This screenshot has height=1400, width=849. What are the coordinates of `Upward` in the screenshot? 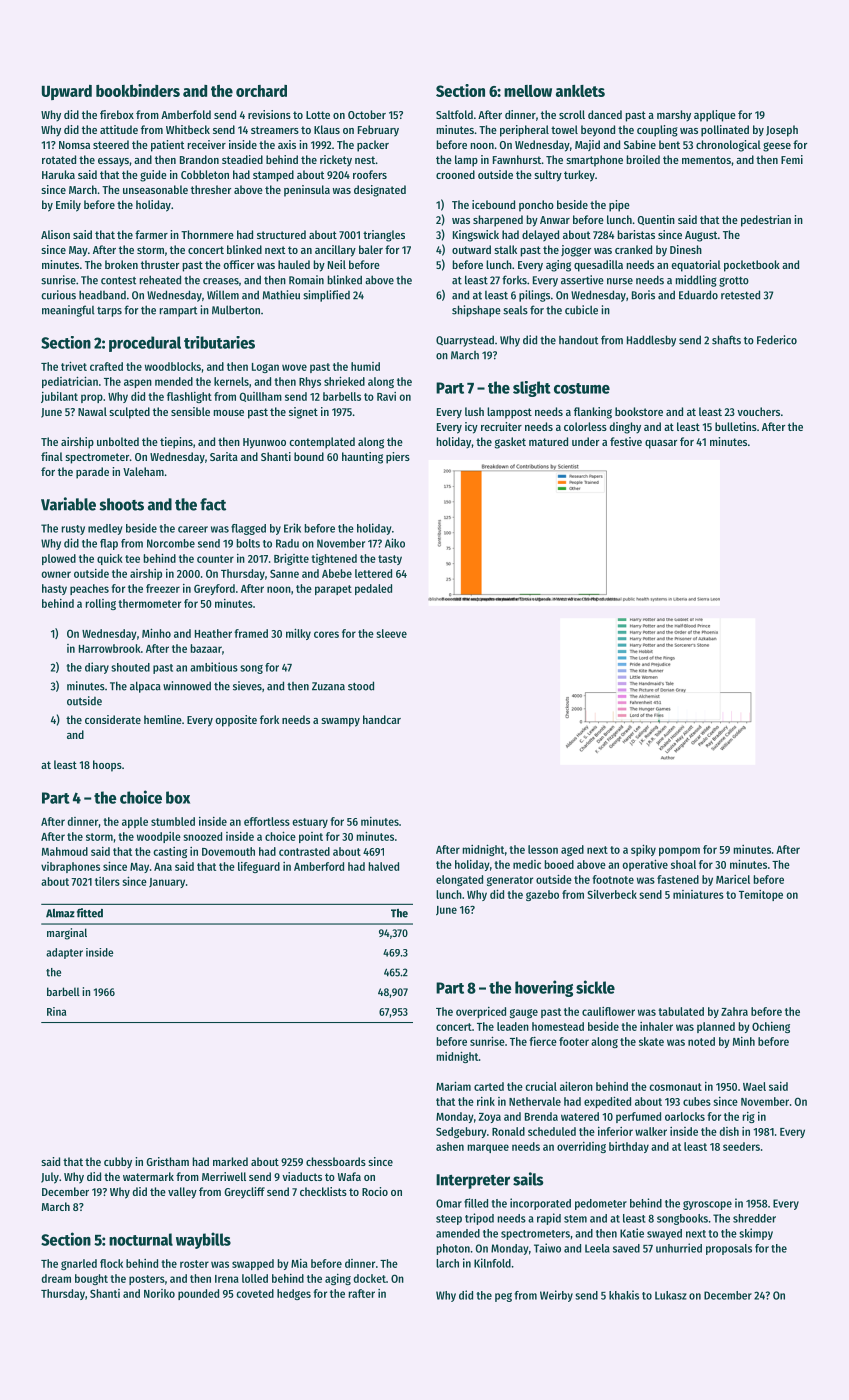 It's located at (67, 92).
